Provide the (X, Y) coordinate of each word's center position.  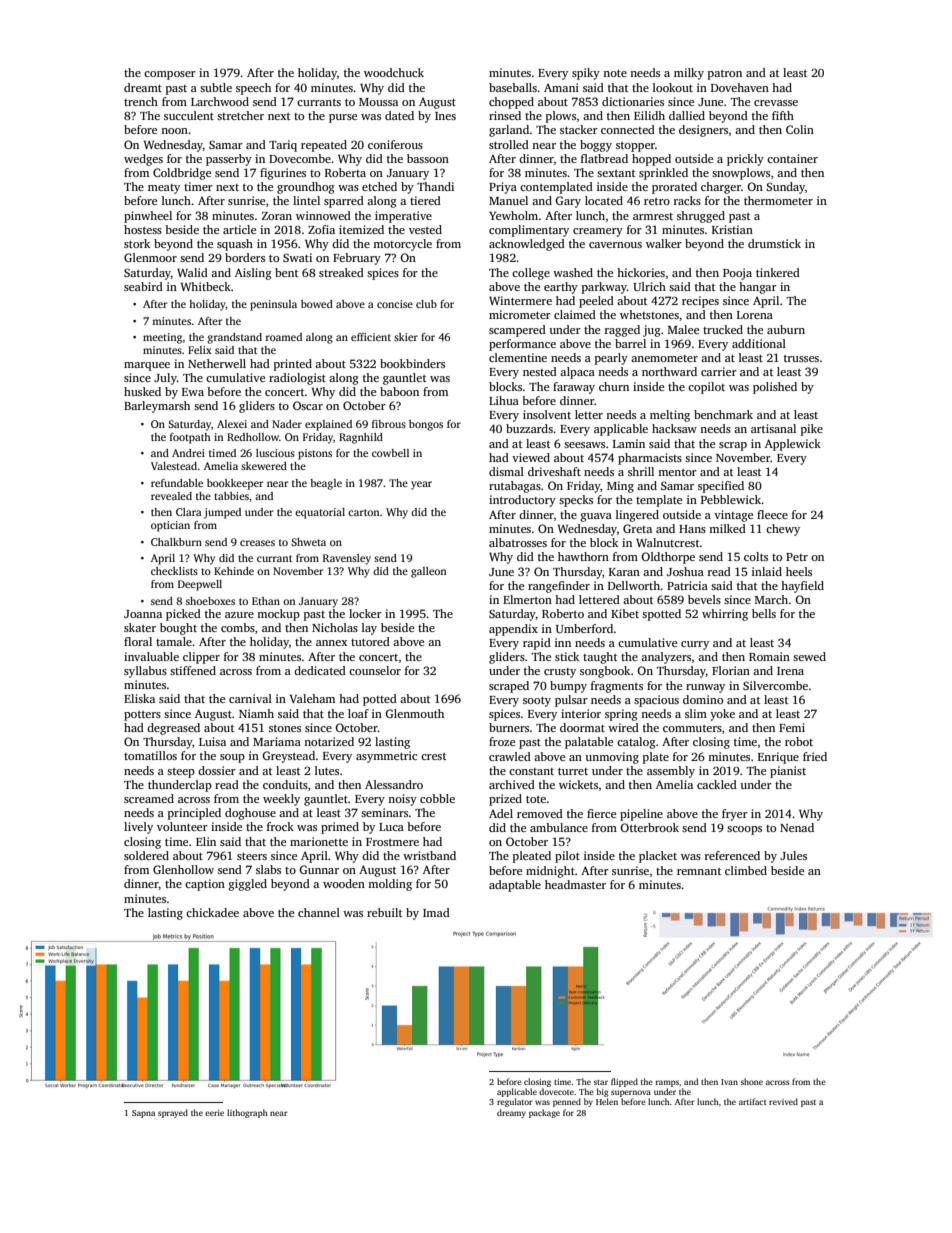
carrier (719, 371)
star (601, 1082)
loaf (358, 713)
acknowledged (527, 245)
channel (319, 912)
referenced (732, 855)
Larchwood (220, 101)
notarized (329, 741)
